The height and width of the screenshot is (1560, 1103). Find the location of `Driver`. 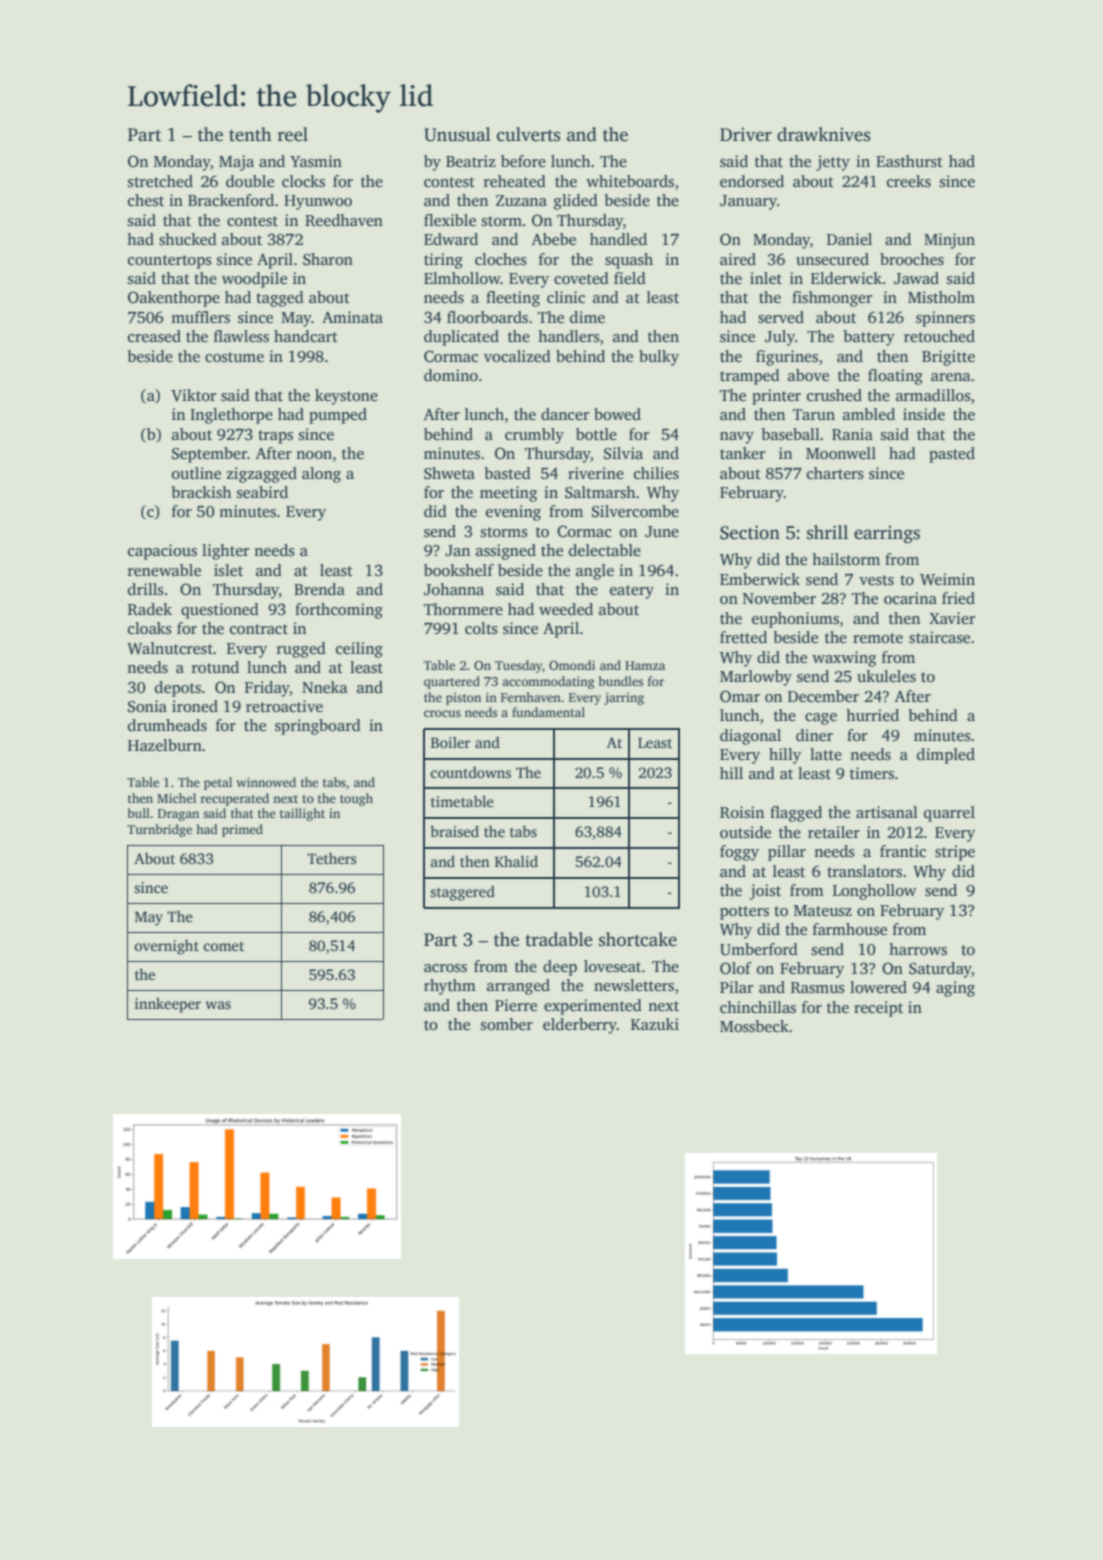

Driver is located at coordinates (746, 134).
